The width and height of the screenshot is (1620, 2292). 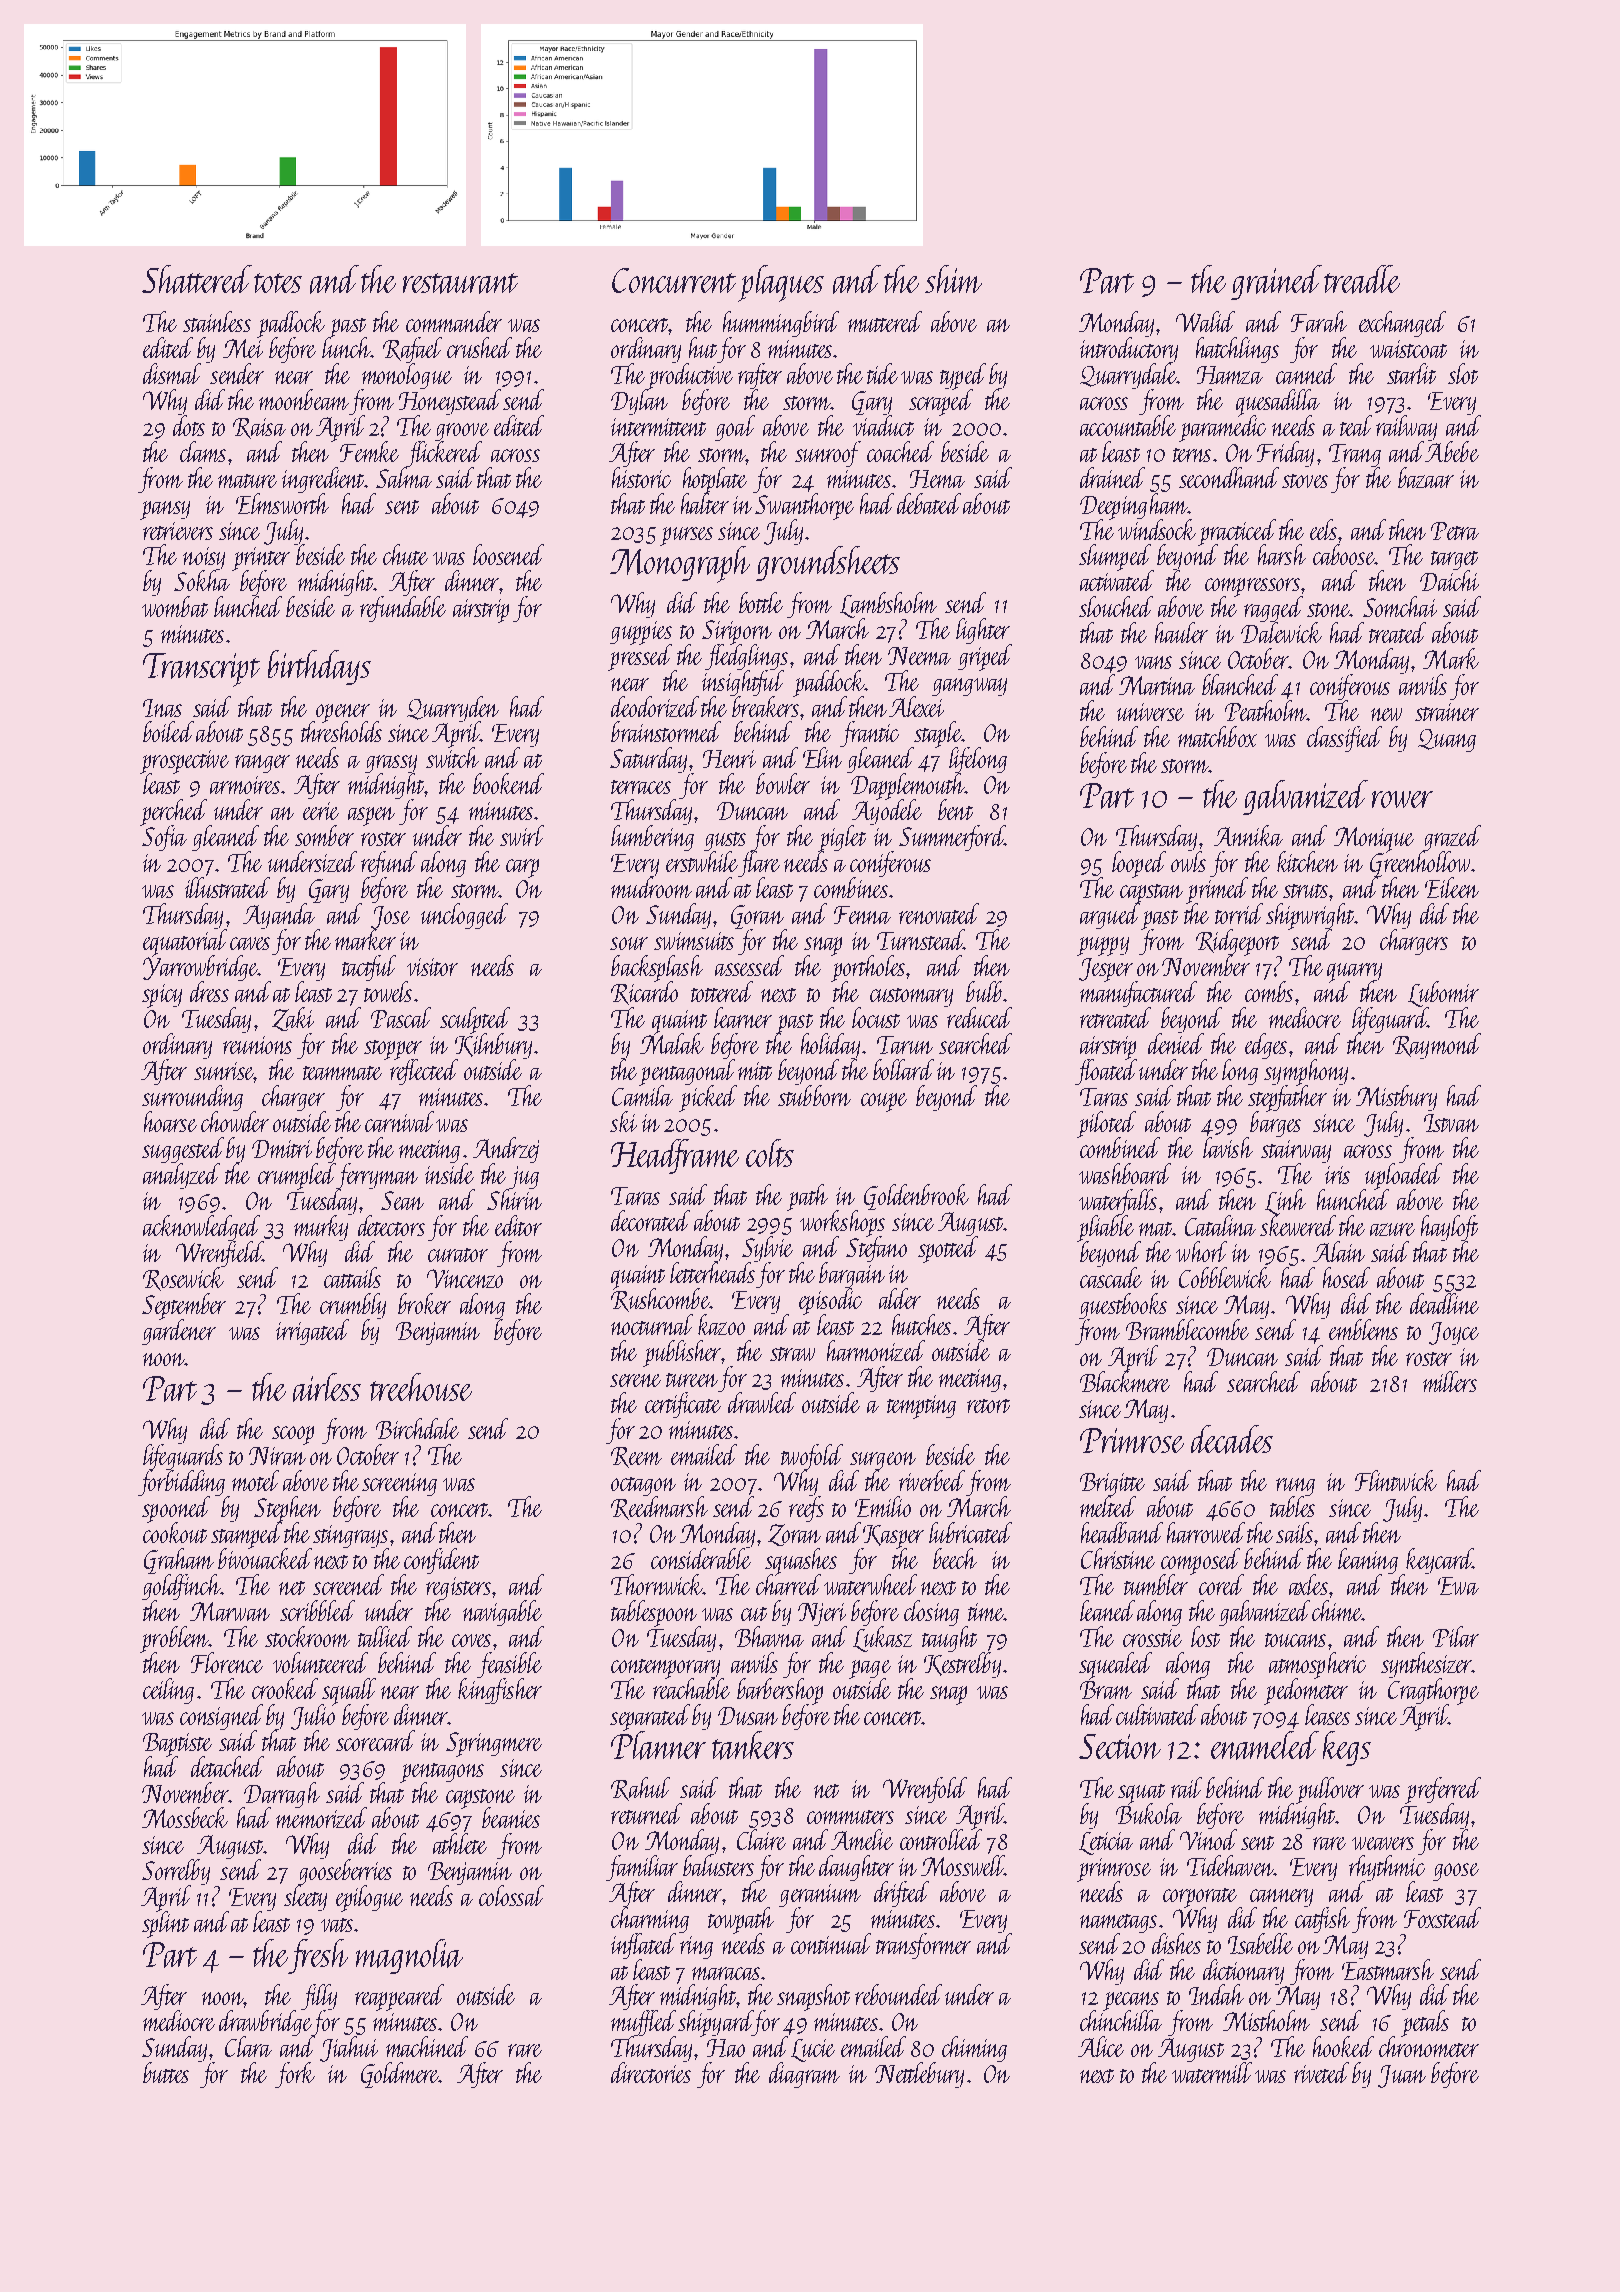 I want to click on plaques, so click(x=781, y=283).
